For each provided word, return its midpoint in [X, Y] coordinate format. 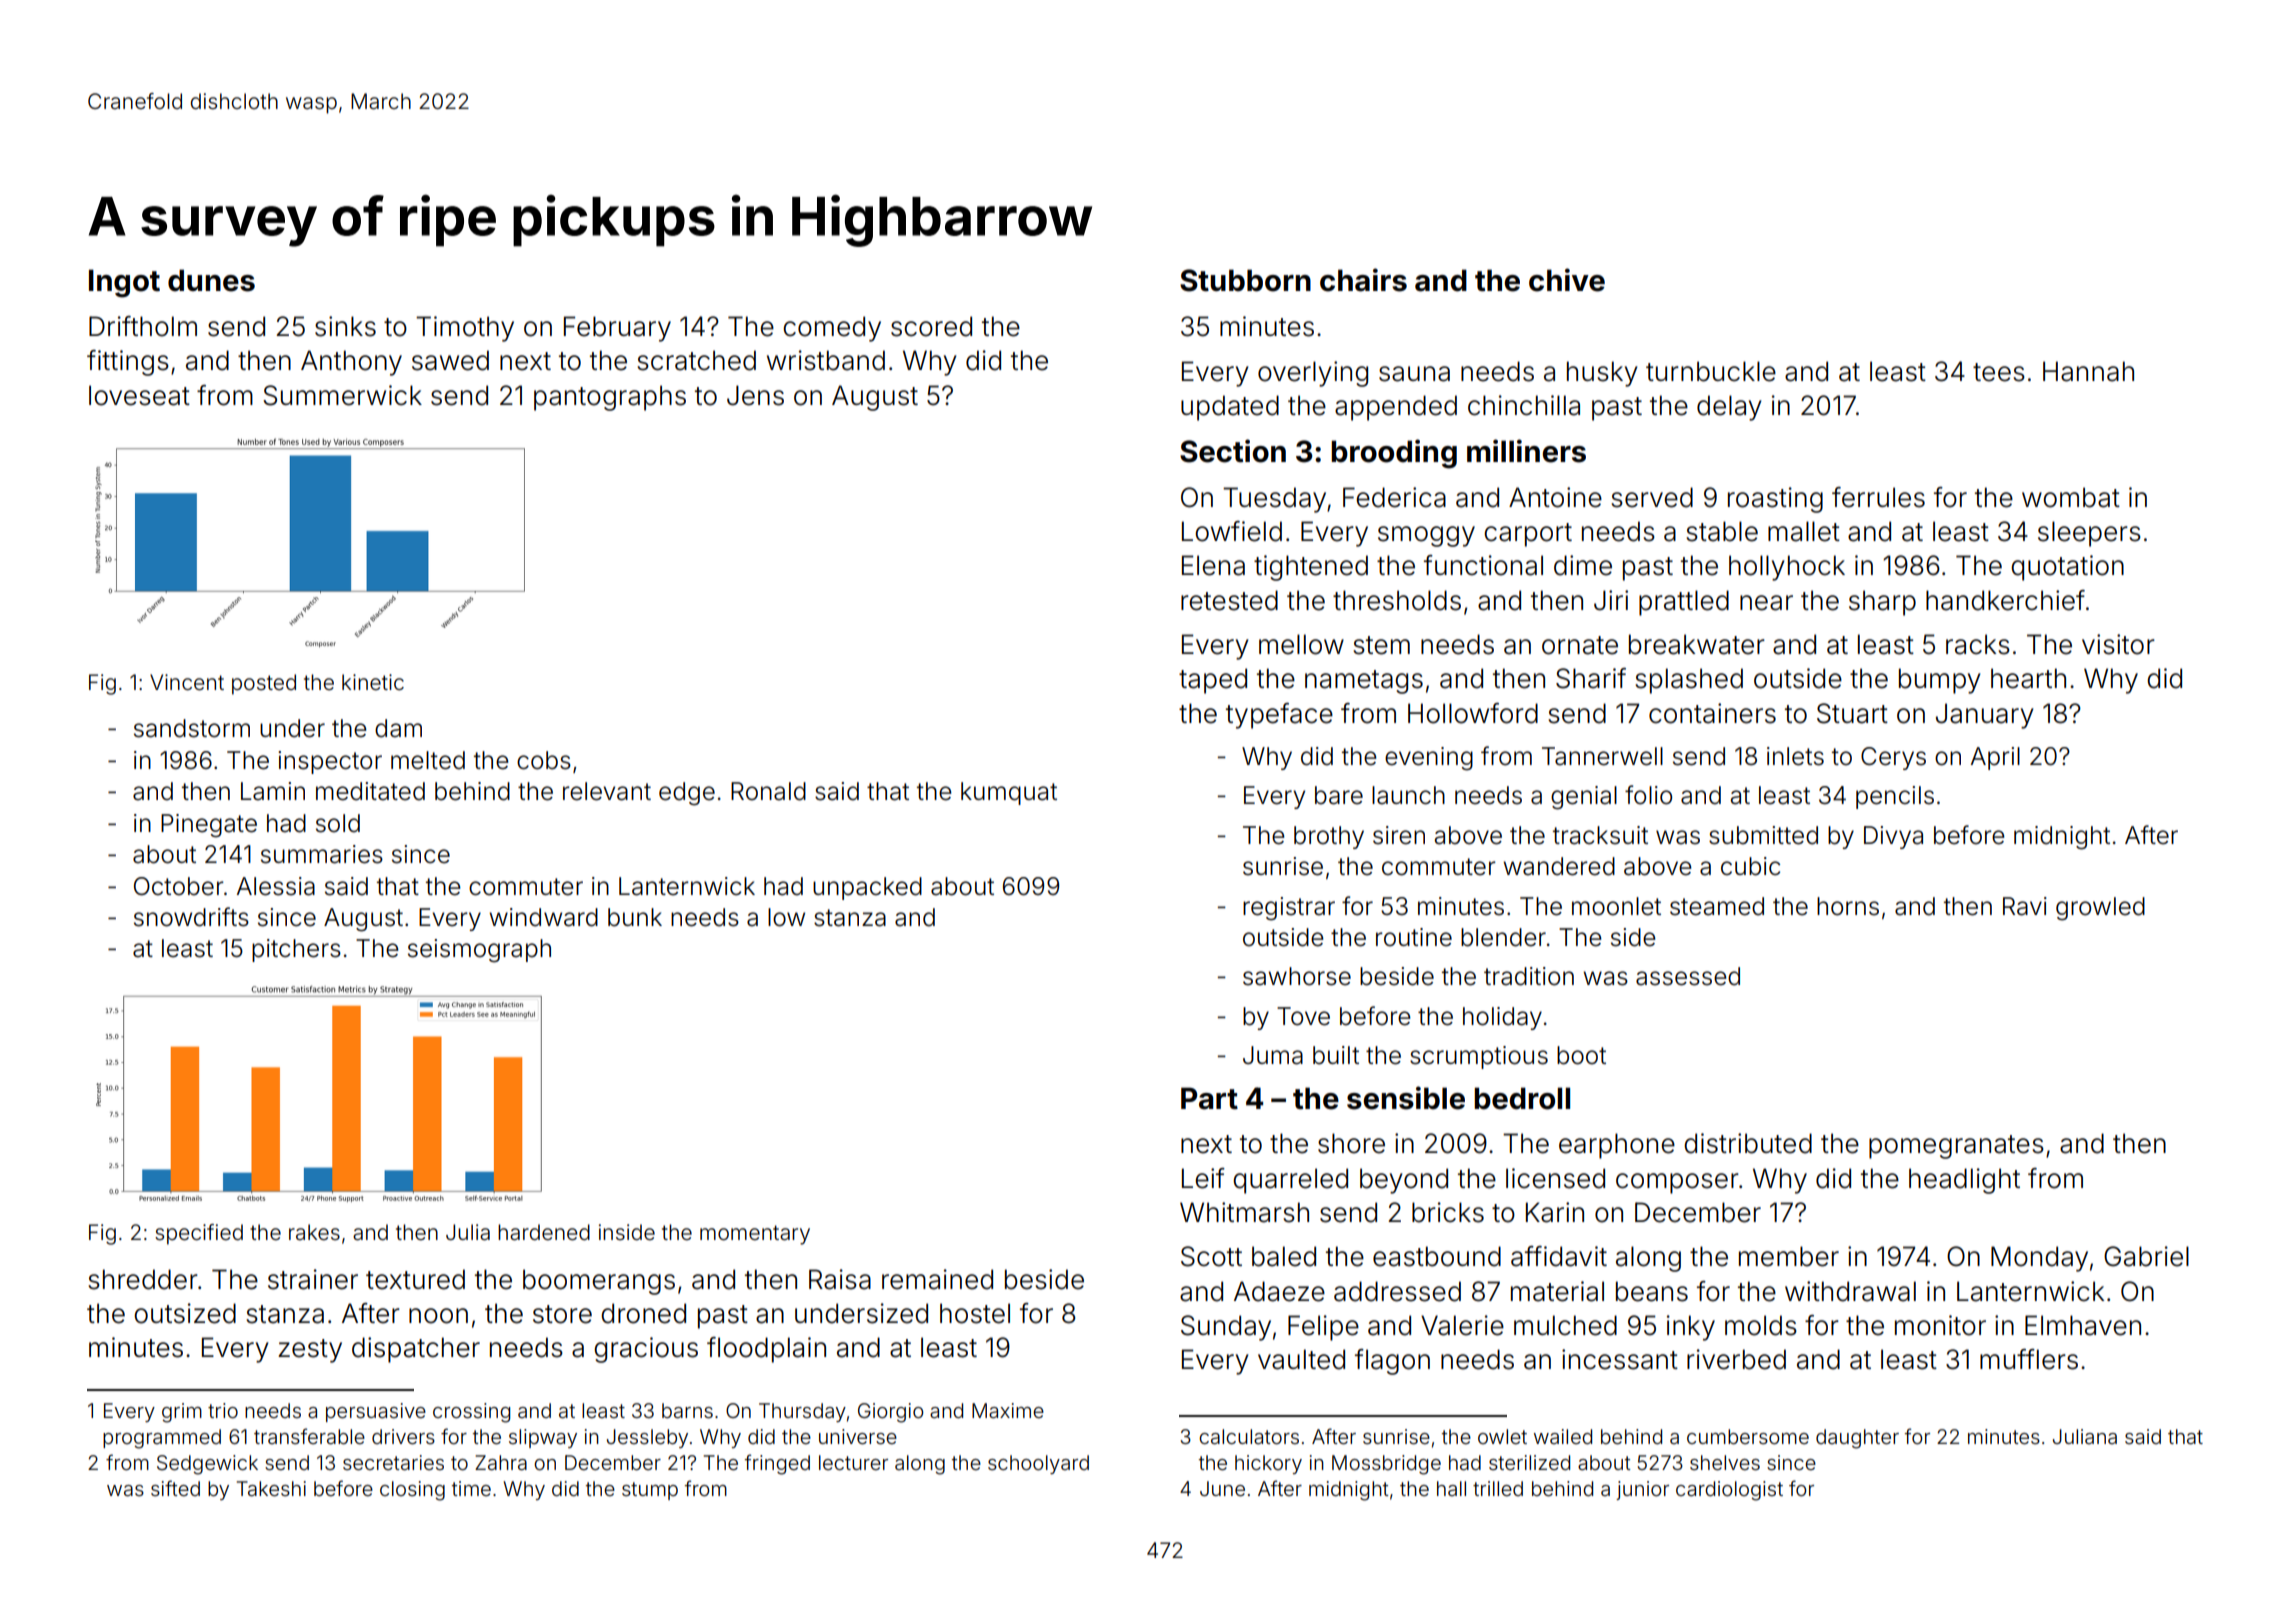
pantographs [610, 398]
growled [2100, 909]
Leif [1203, 1178]
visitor [2118, 644]
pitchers [296, 950]
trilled [1498, 1488]
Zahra [501, 1462]
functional [1483, 565]
